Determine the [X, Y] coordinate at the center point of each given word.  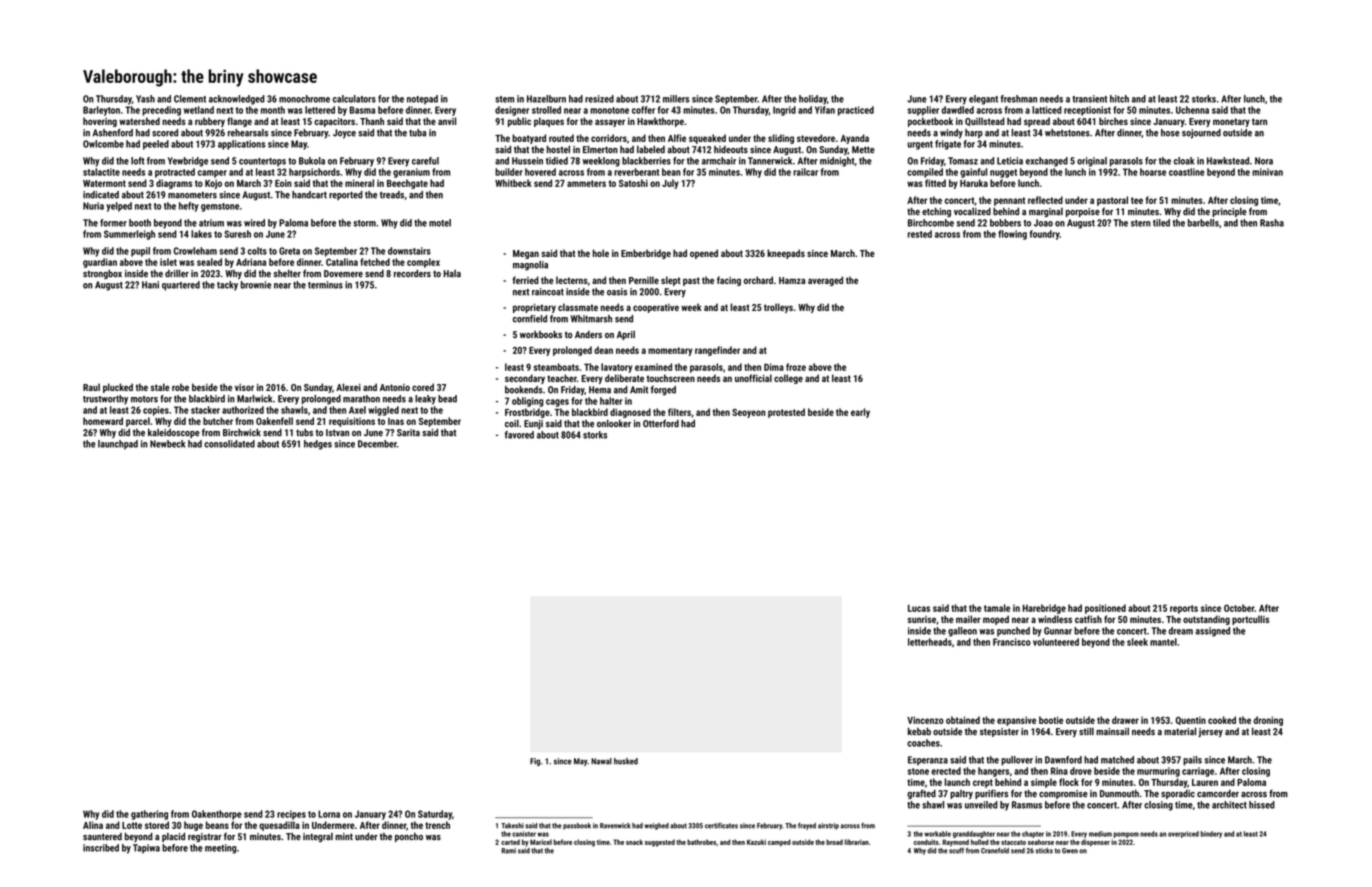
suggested [660, 843]
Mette [863, 150]
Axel [357, 410]
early [860, 413]
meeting [220, 849]
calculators [354, 99]
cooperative [656, 308]
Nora [1264, 161]
